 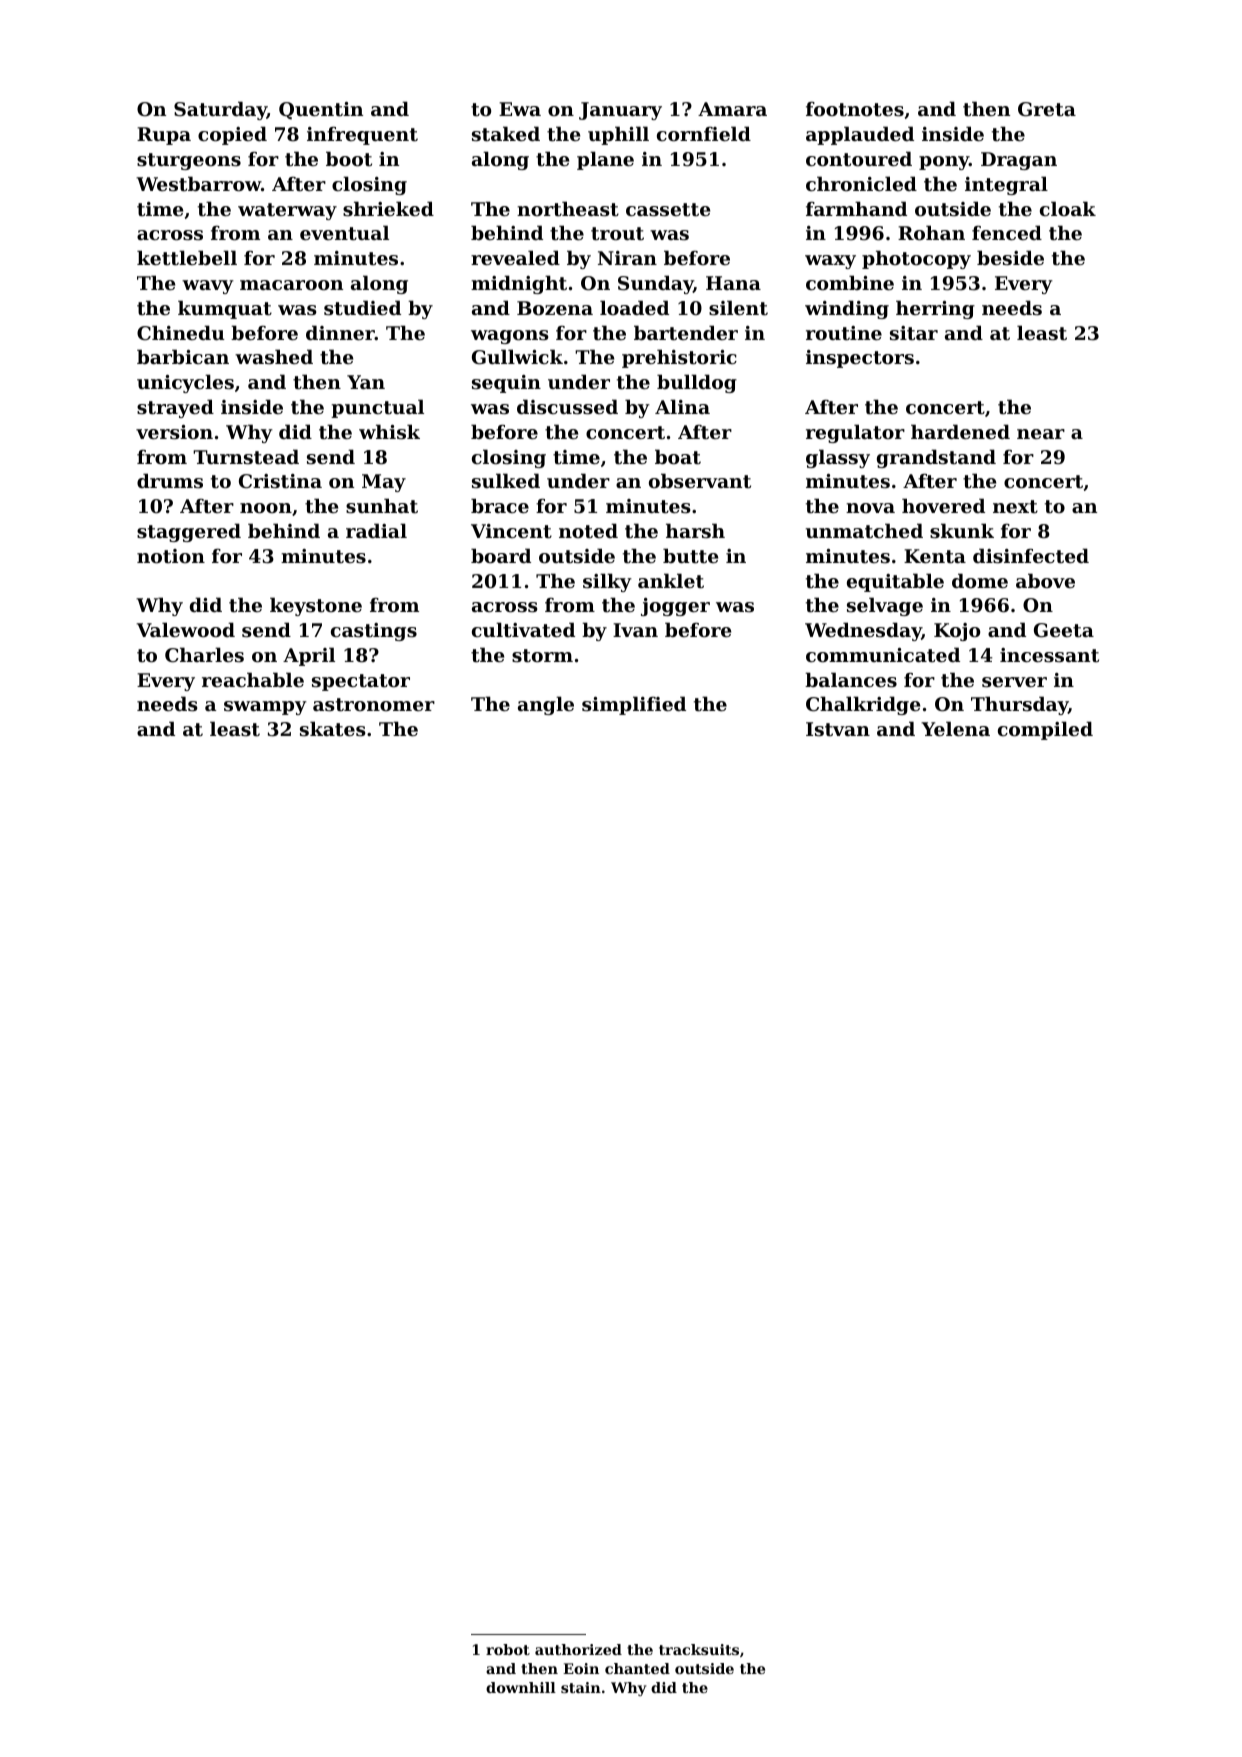 What do you see at coordinates (838, 729) in the screenshot?
I see `Istvan` at bounding box center [838, 729].
